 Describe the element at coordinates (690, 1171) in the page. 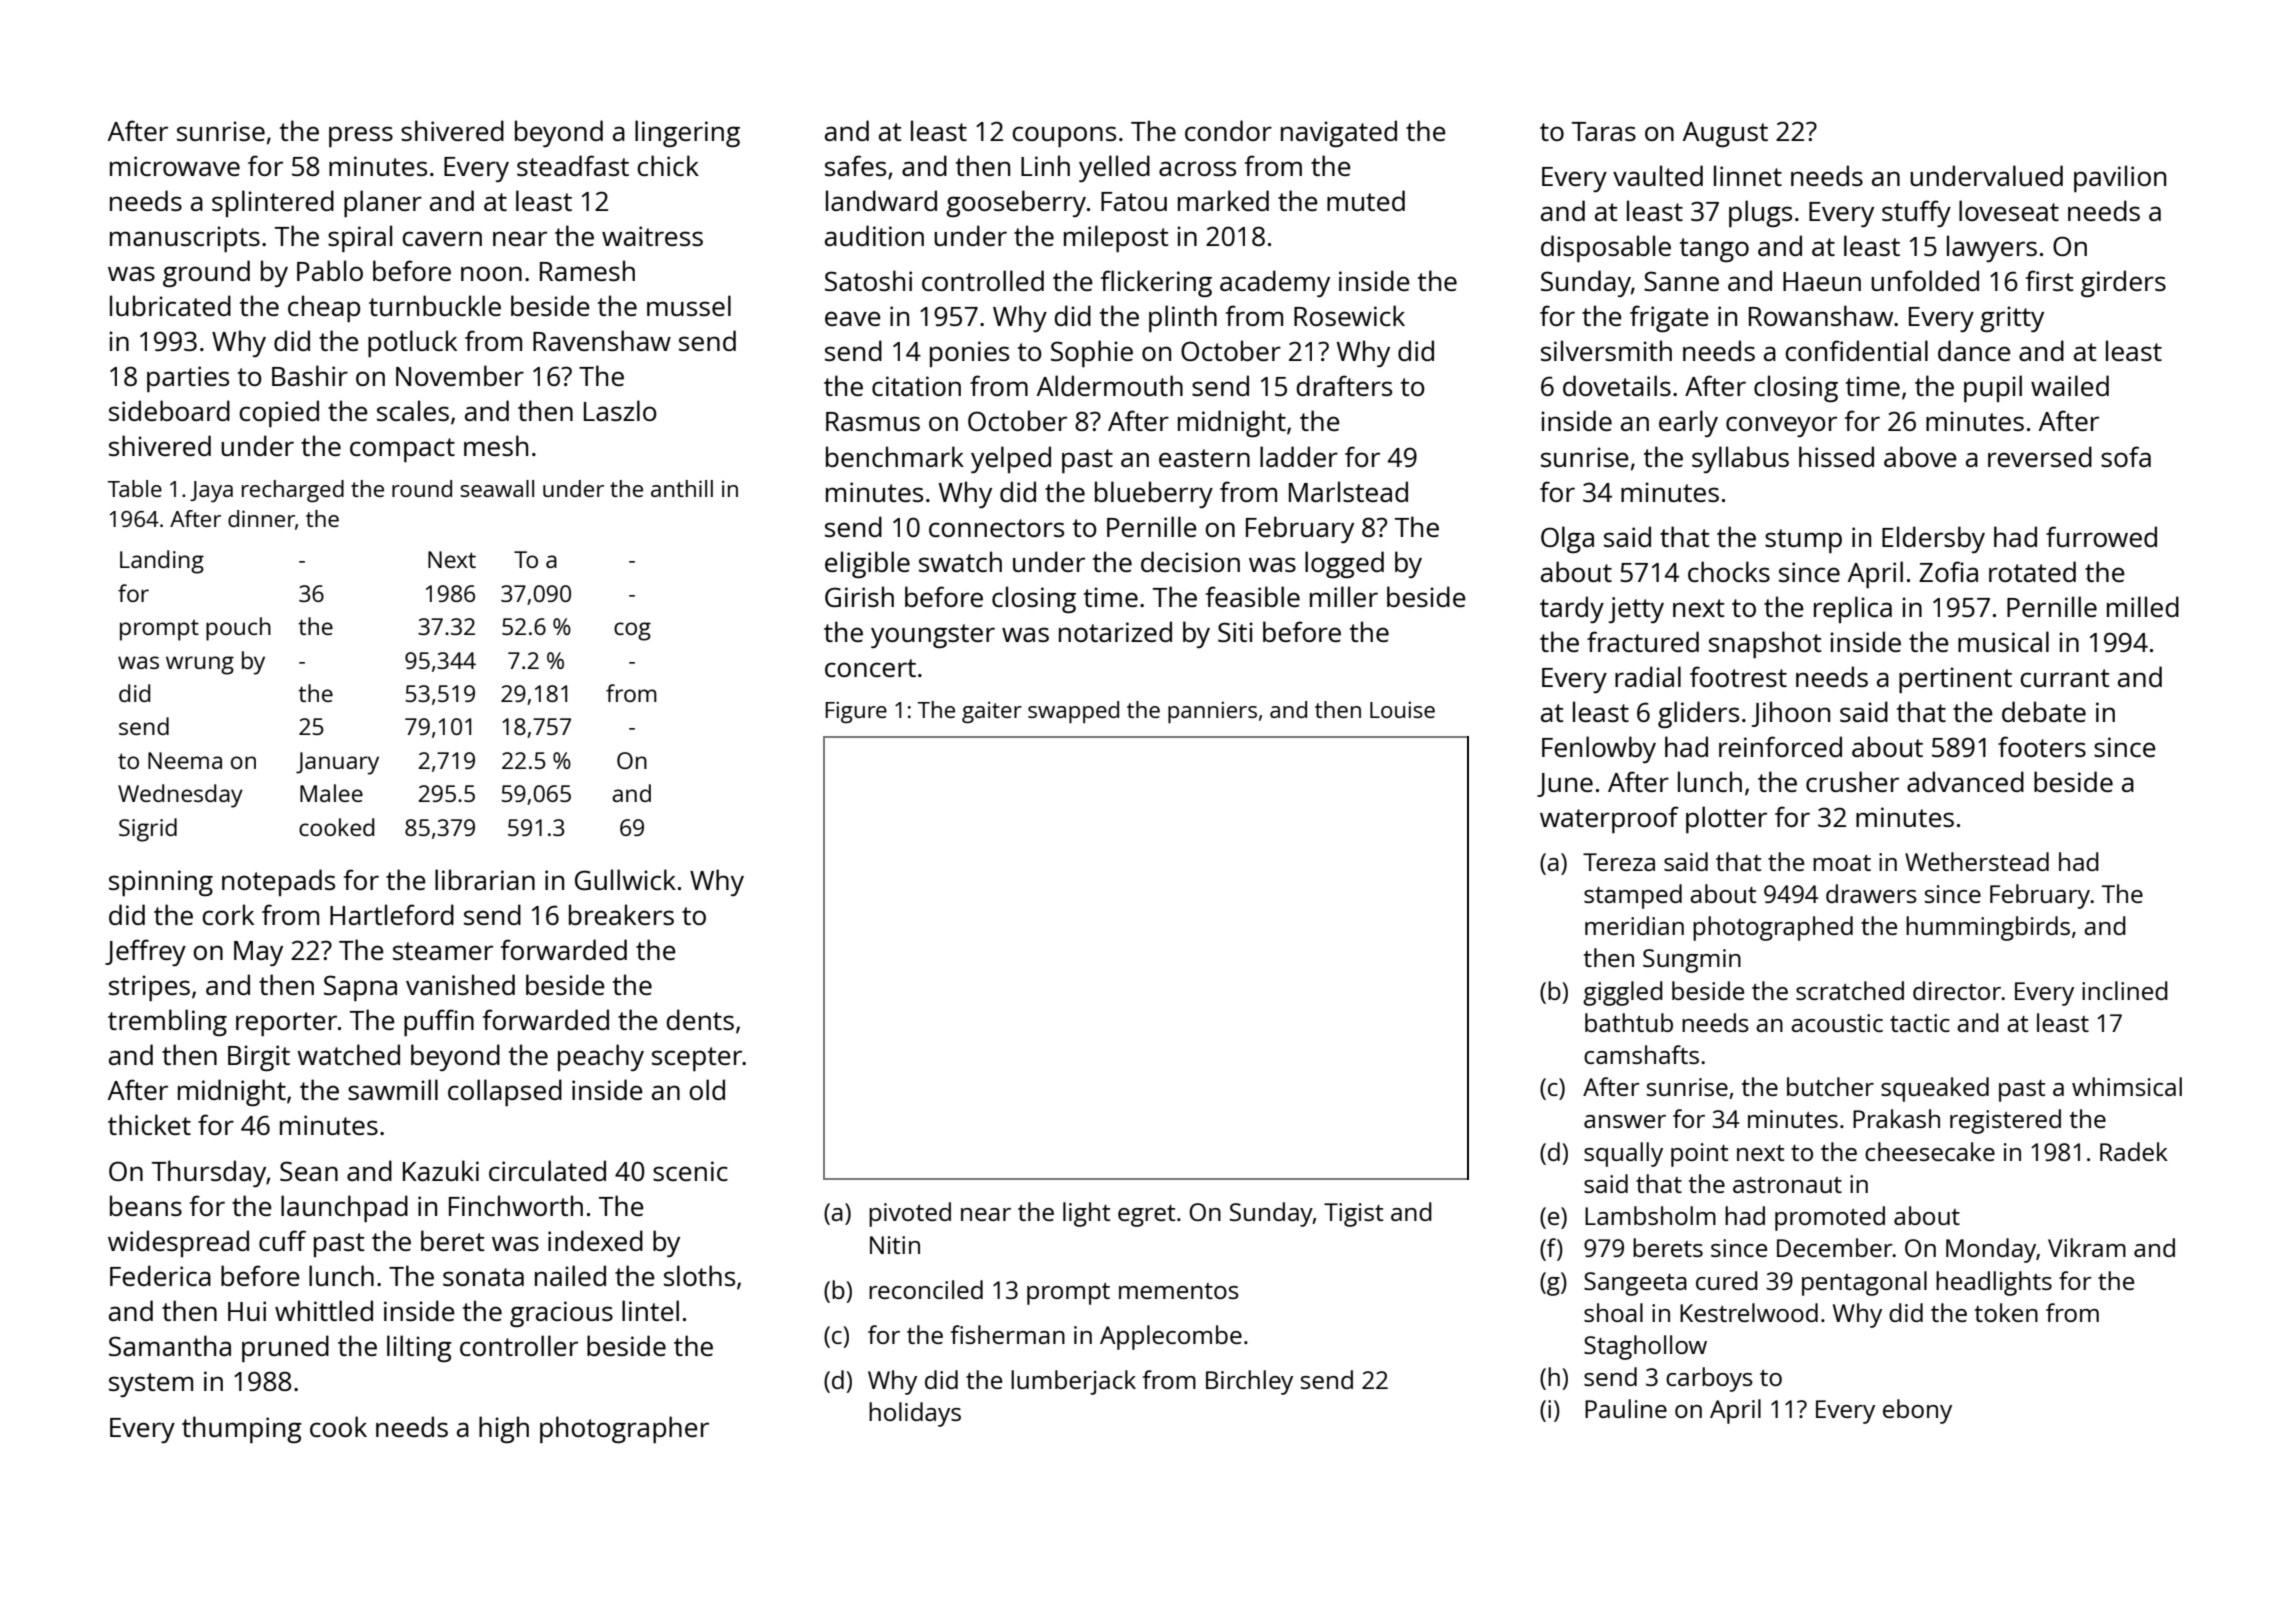

I see `scenic` at that location.
